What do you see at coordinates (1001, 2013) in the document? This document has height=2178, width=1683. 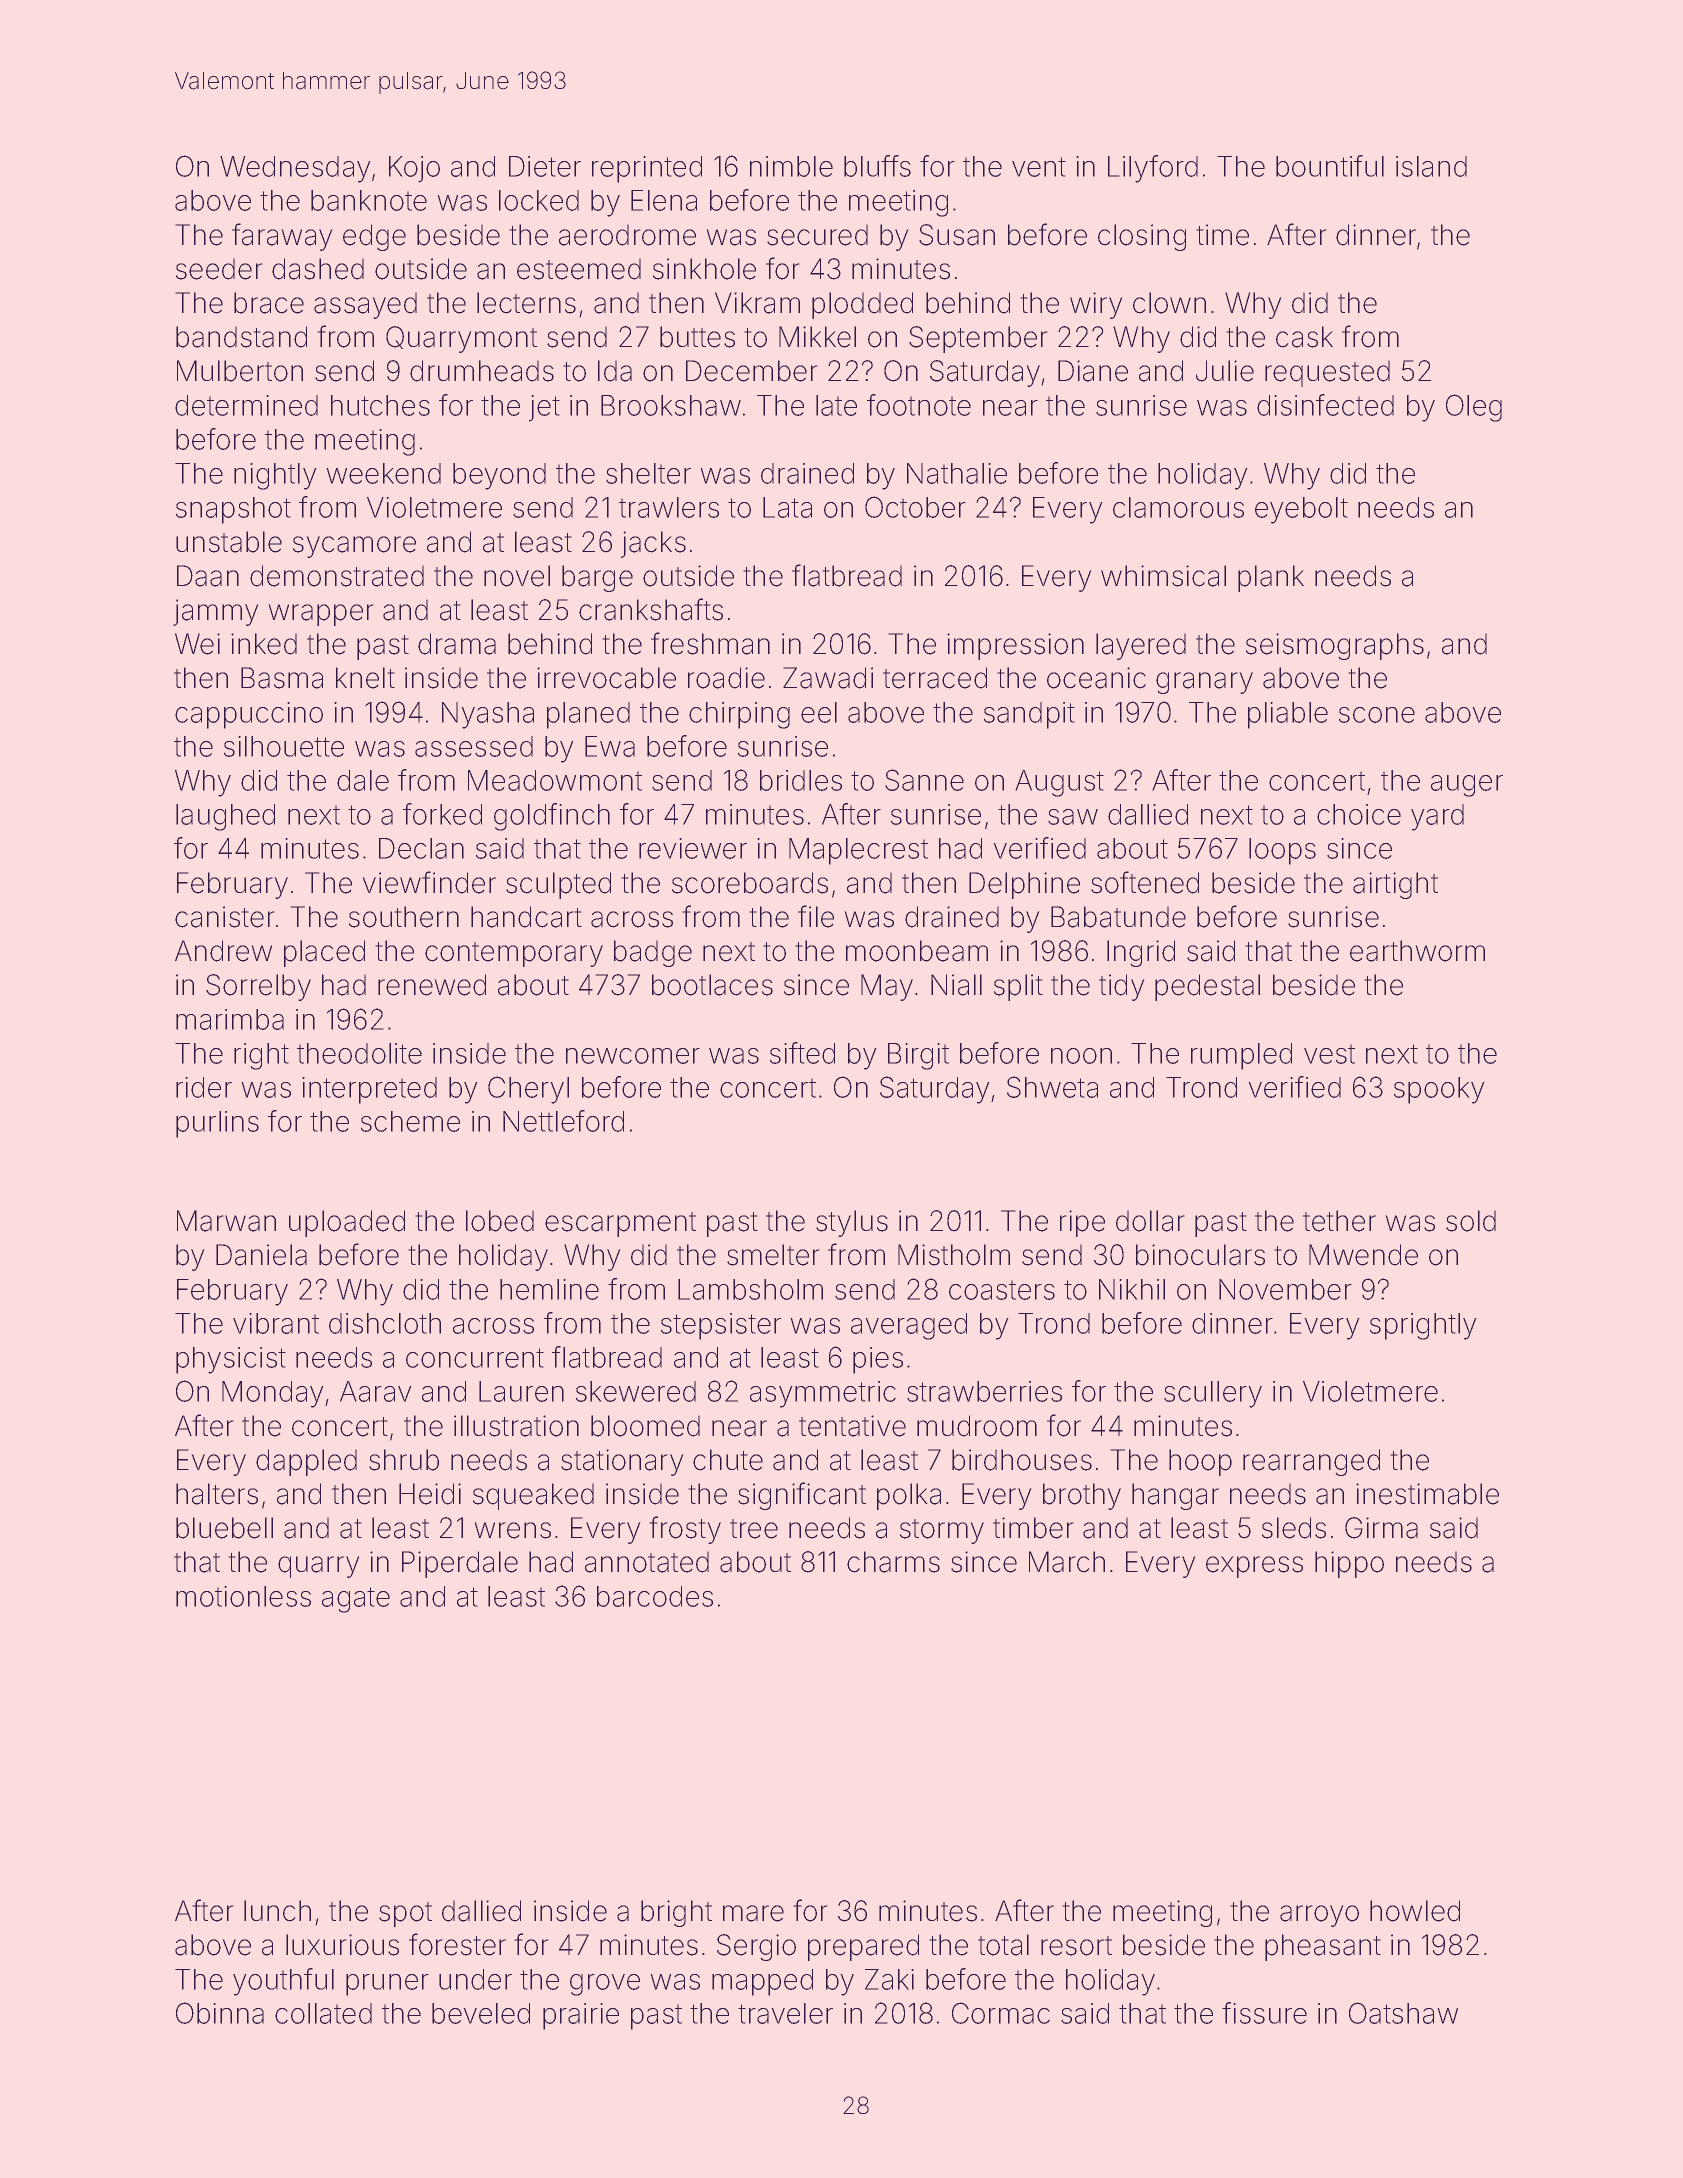 I see `Cormac` at bounding box center [1001, 2013].
